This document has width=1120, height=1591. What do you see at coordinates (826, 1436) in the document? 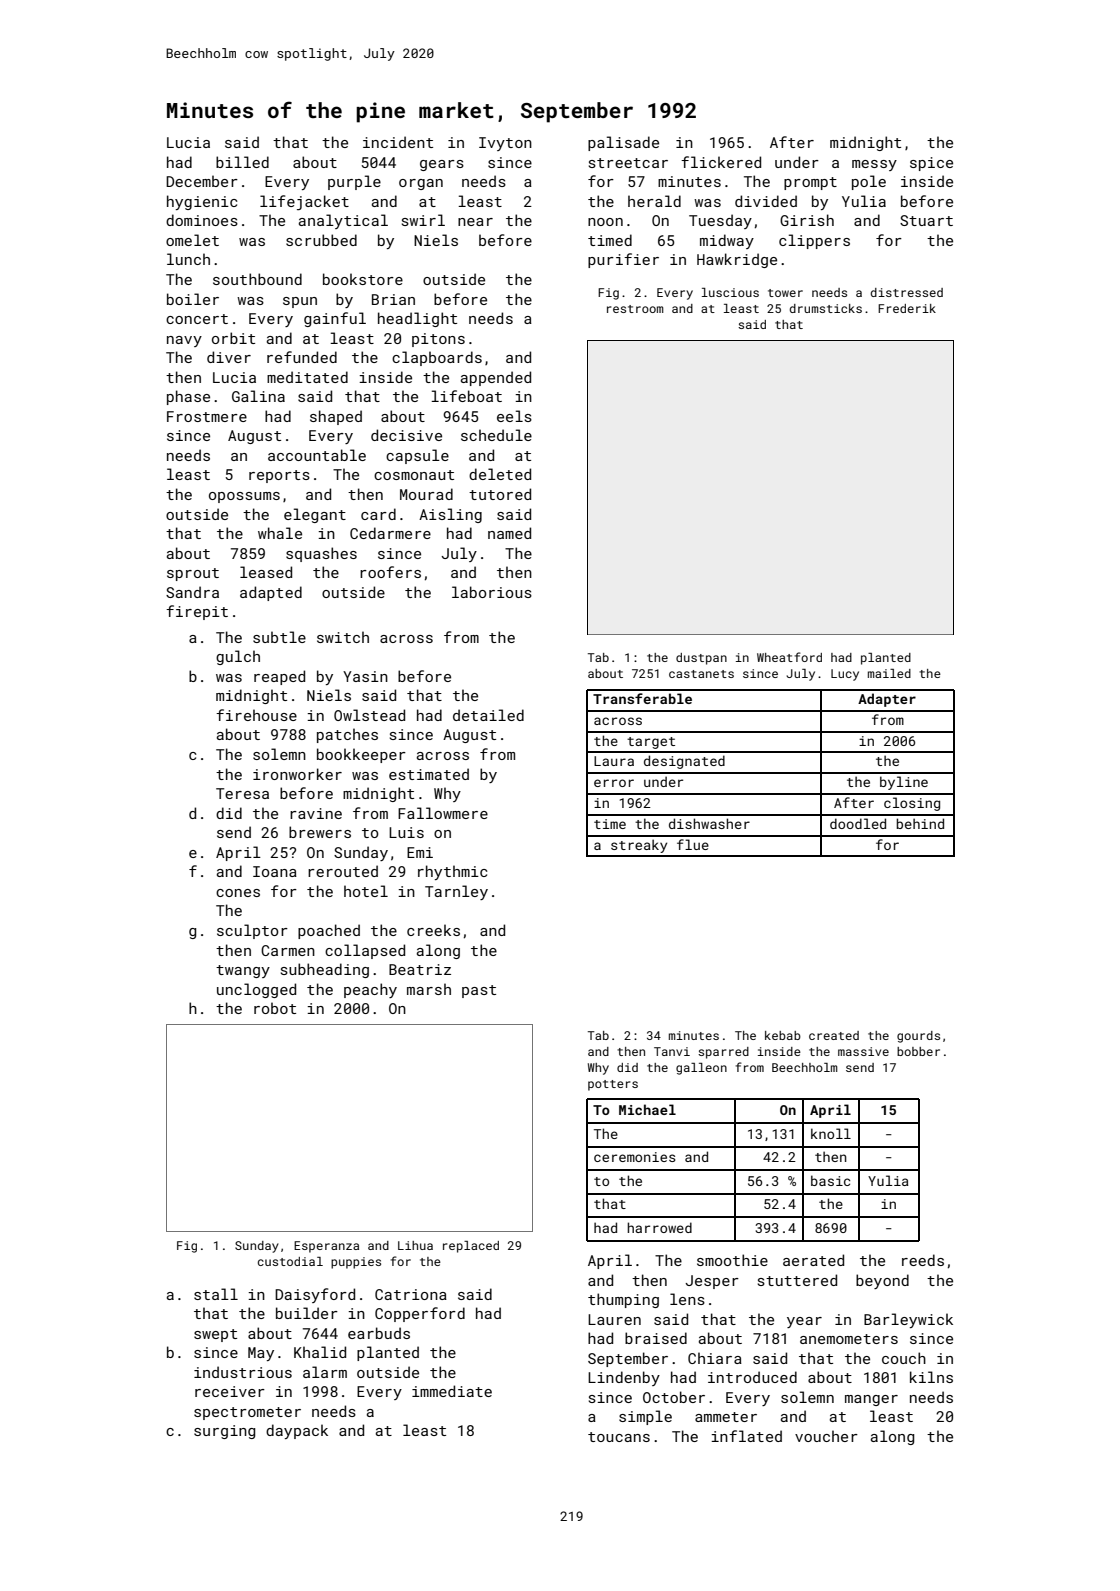
I see `voucher` at bounding box center [826, 1436].
